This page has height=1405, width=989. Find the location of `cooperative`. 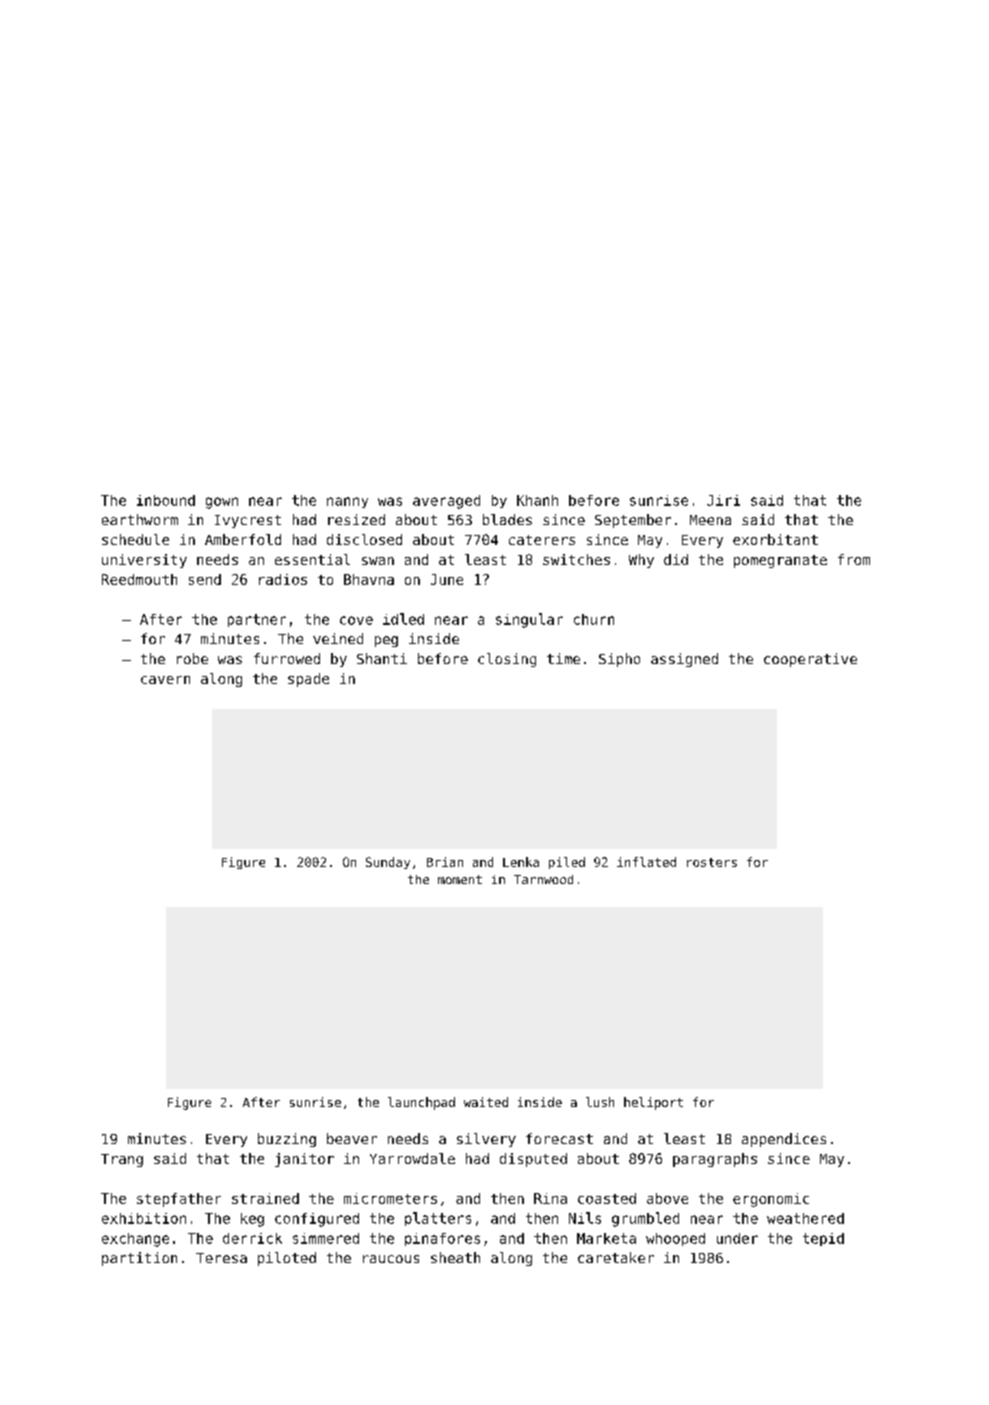

cooperative is located at coordinates (810, 660).
